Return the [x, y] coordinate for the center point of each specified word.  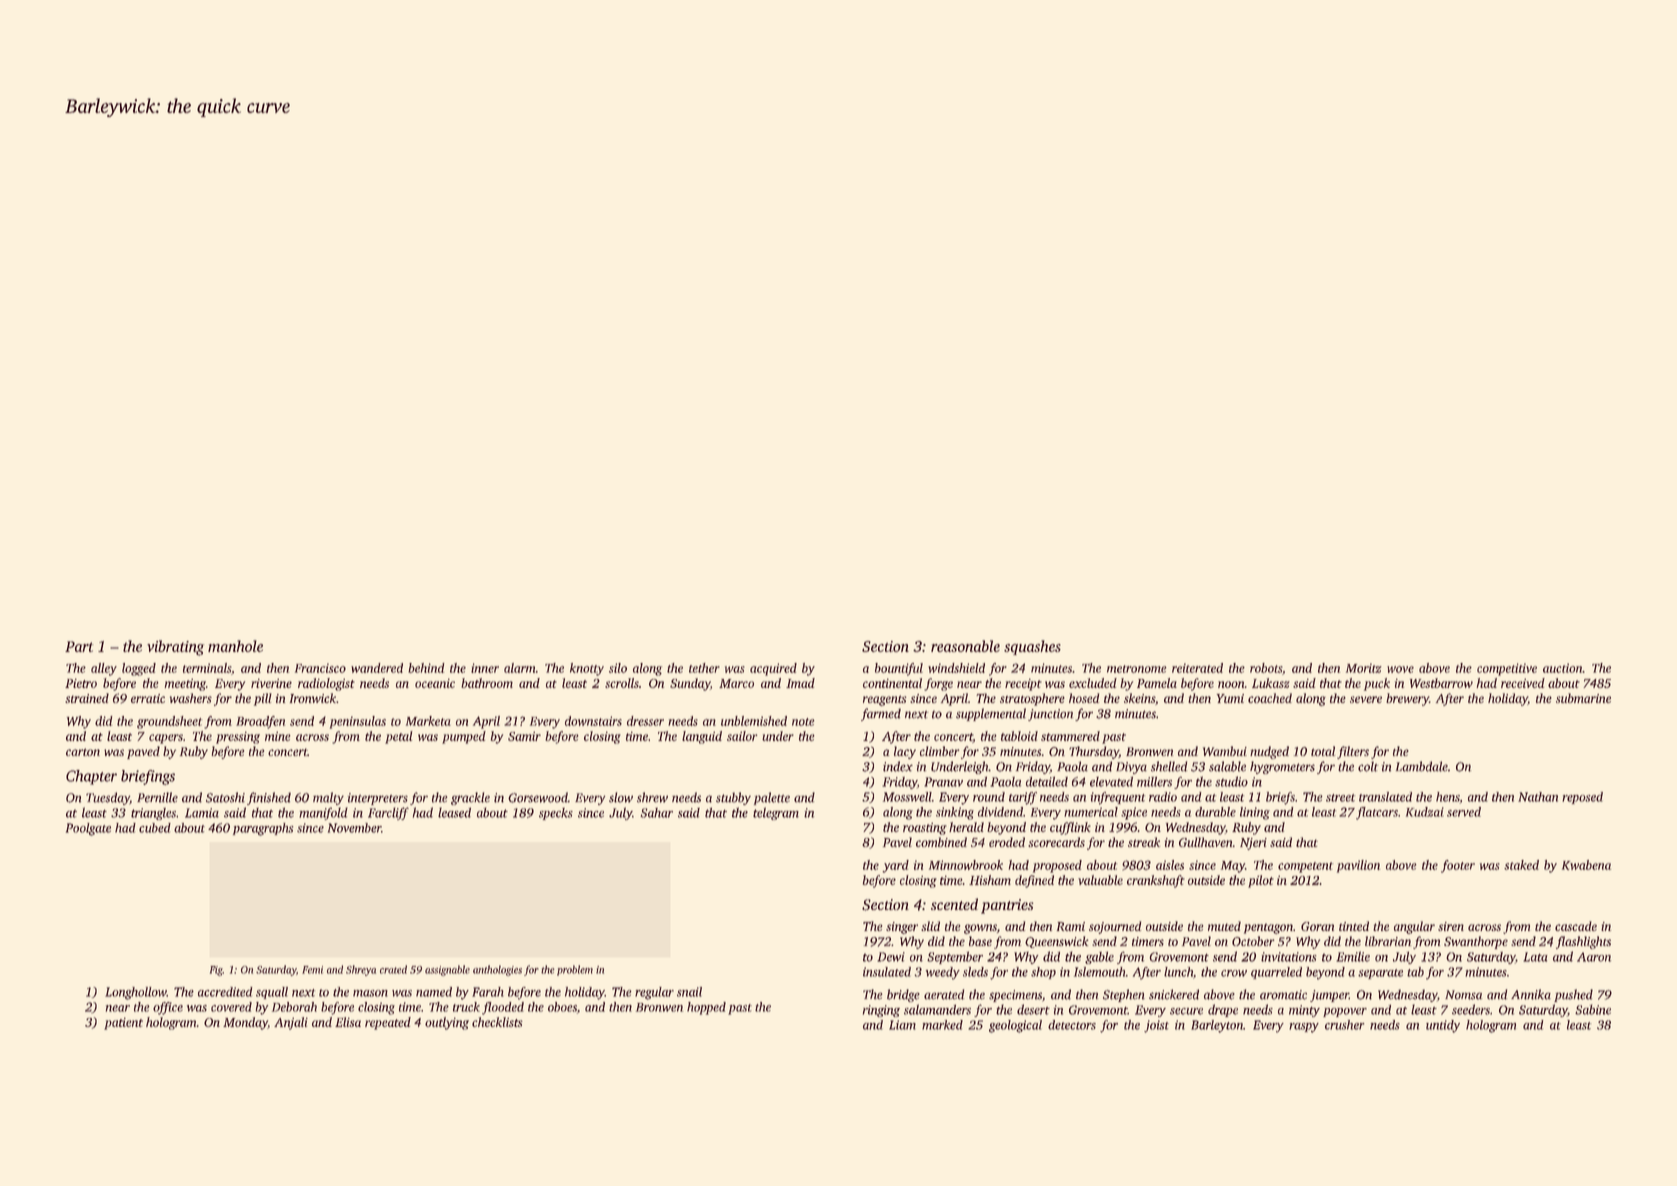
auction [1563, 668]
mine [278, 736]
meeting [185, 684]
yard [895, 866]
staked [1521, 865]
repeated [388, 1023]
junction [1050, 715]
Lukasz [1271, 683]
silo [618, 668]
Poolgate [88, 829]
